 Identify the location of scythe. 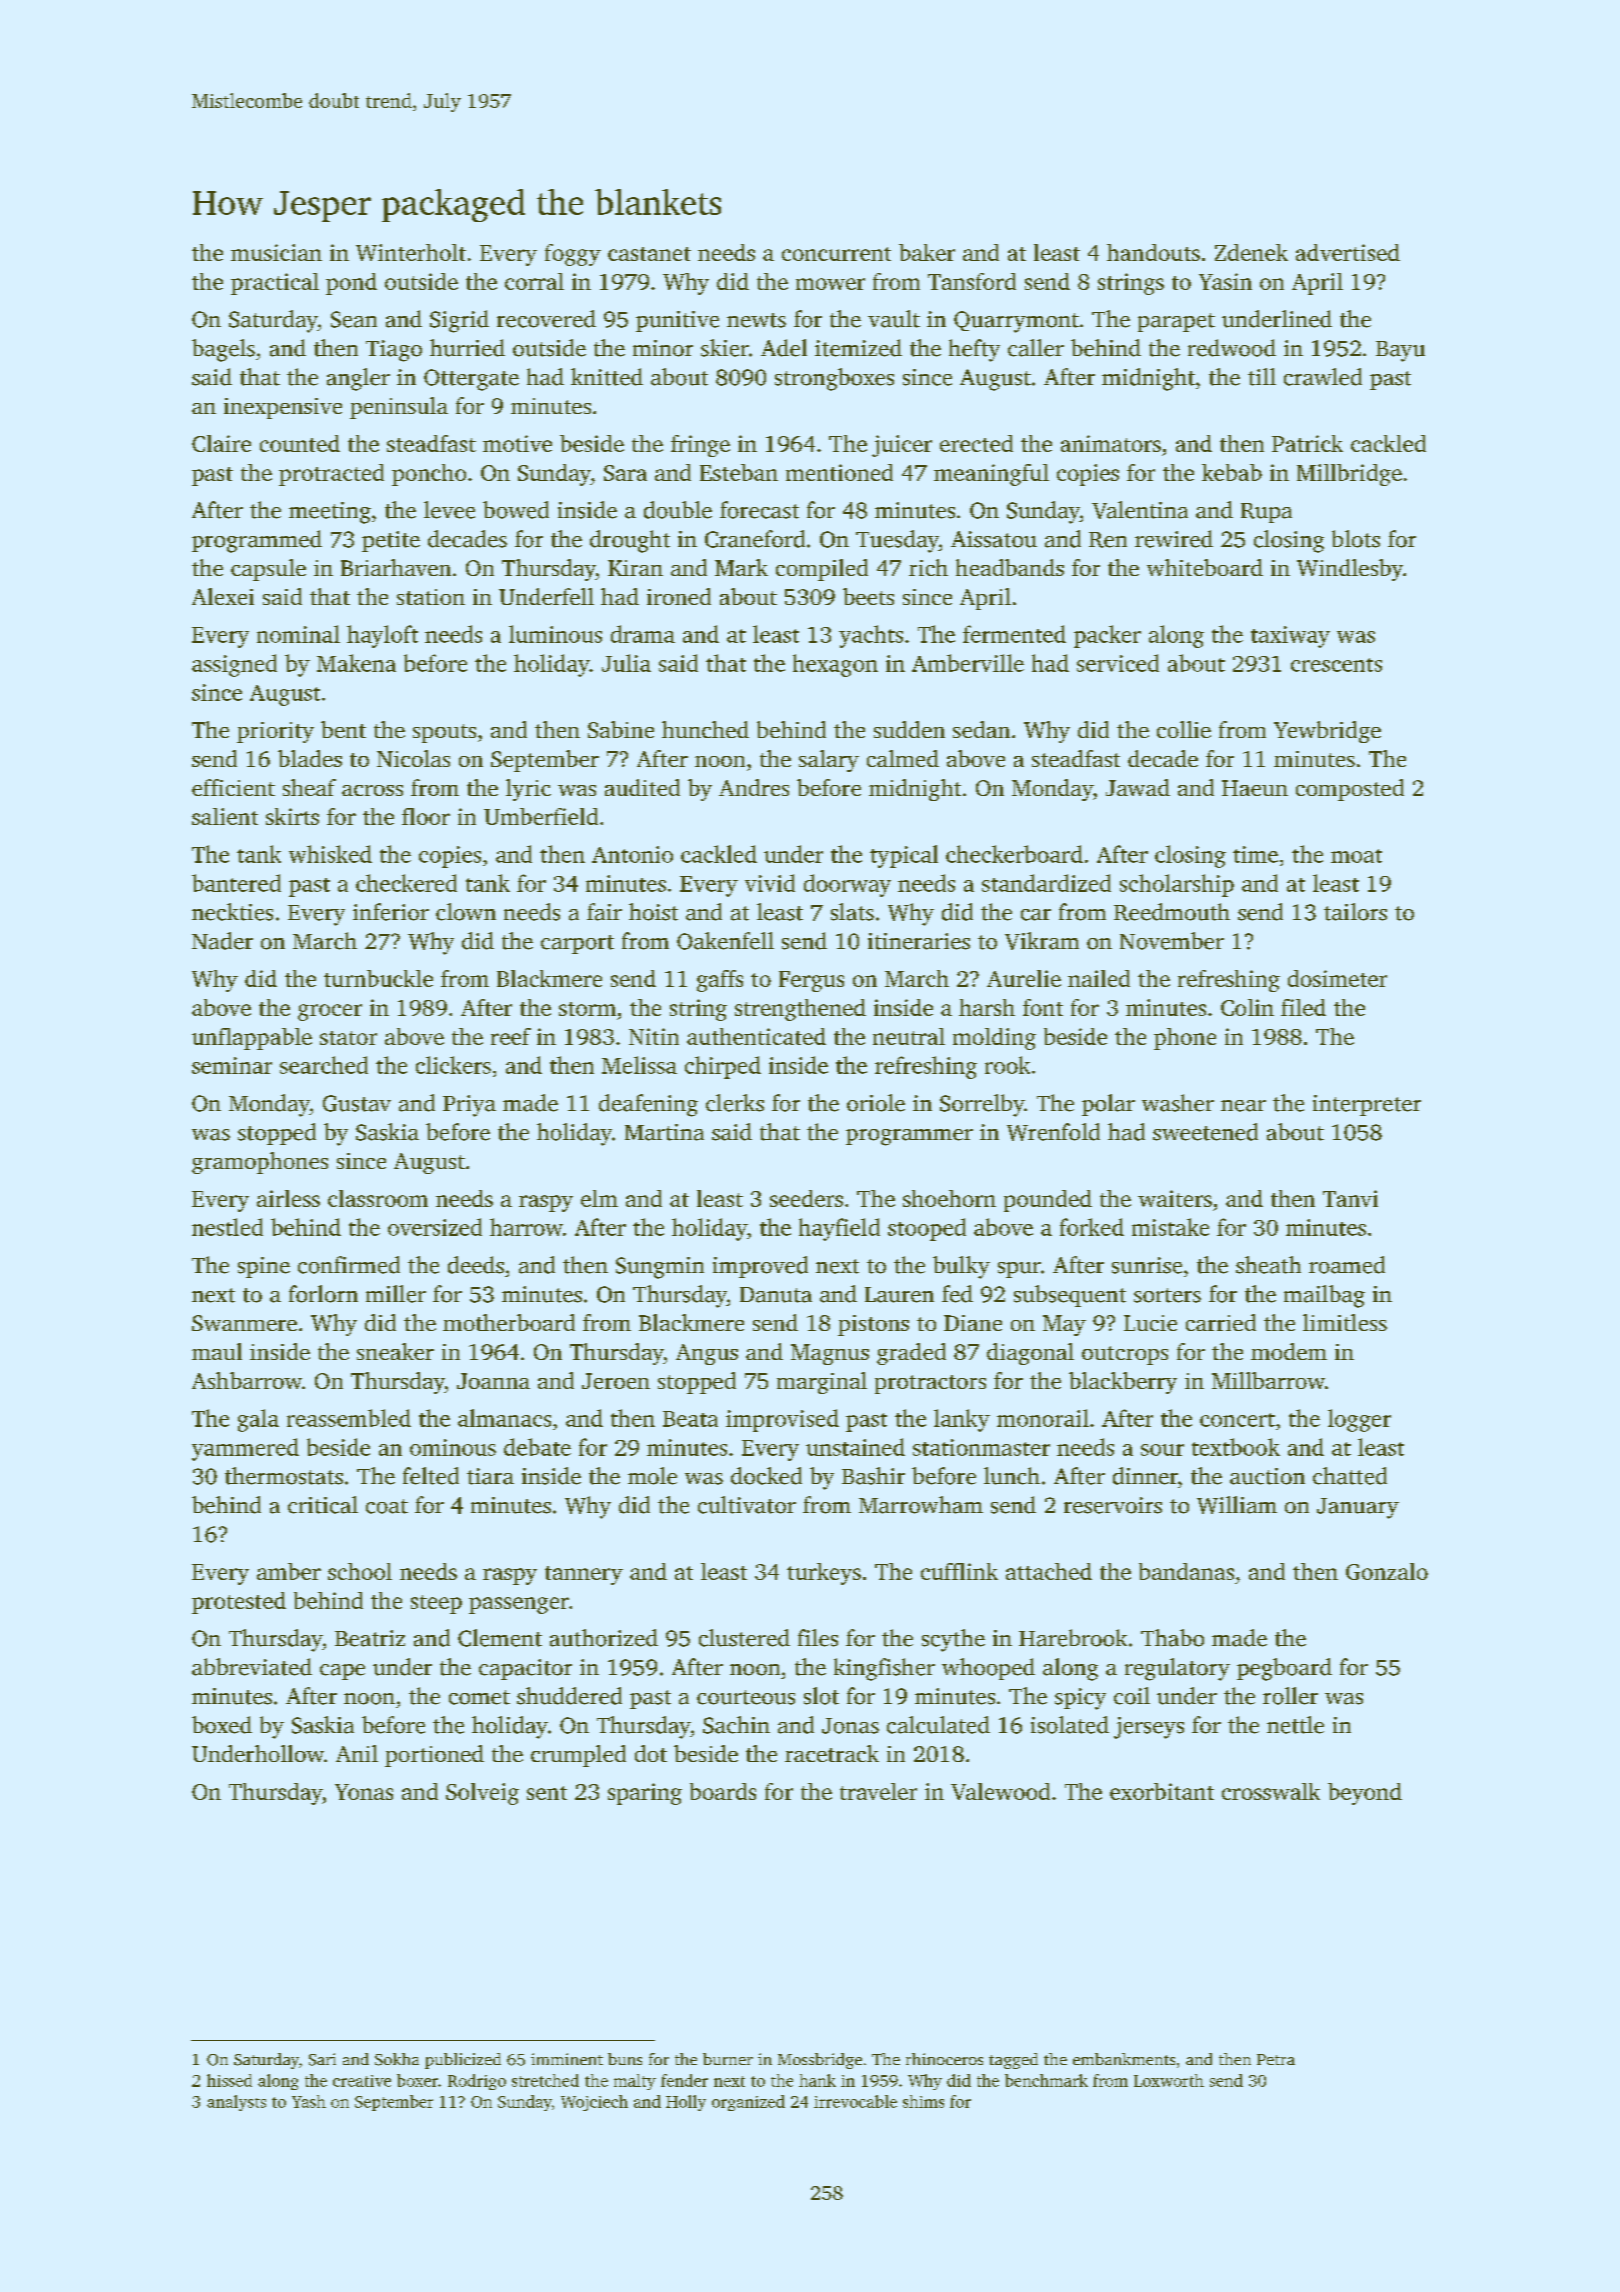
(953, 1640).
